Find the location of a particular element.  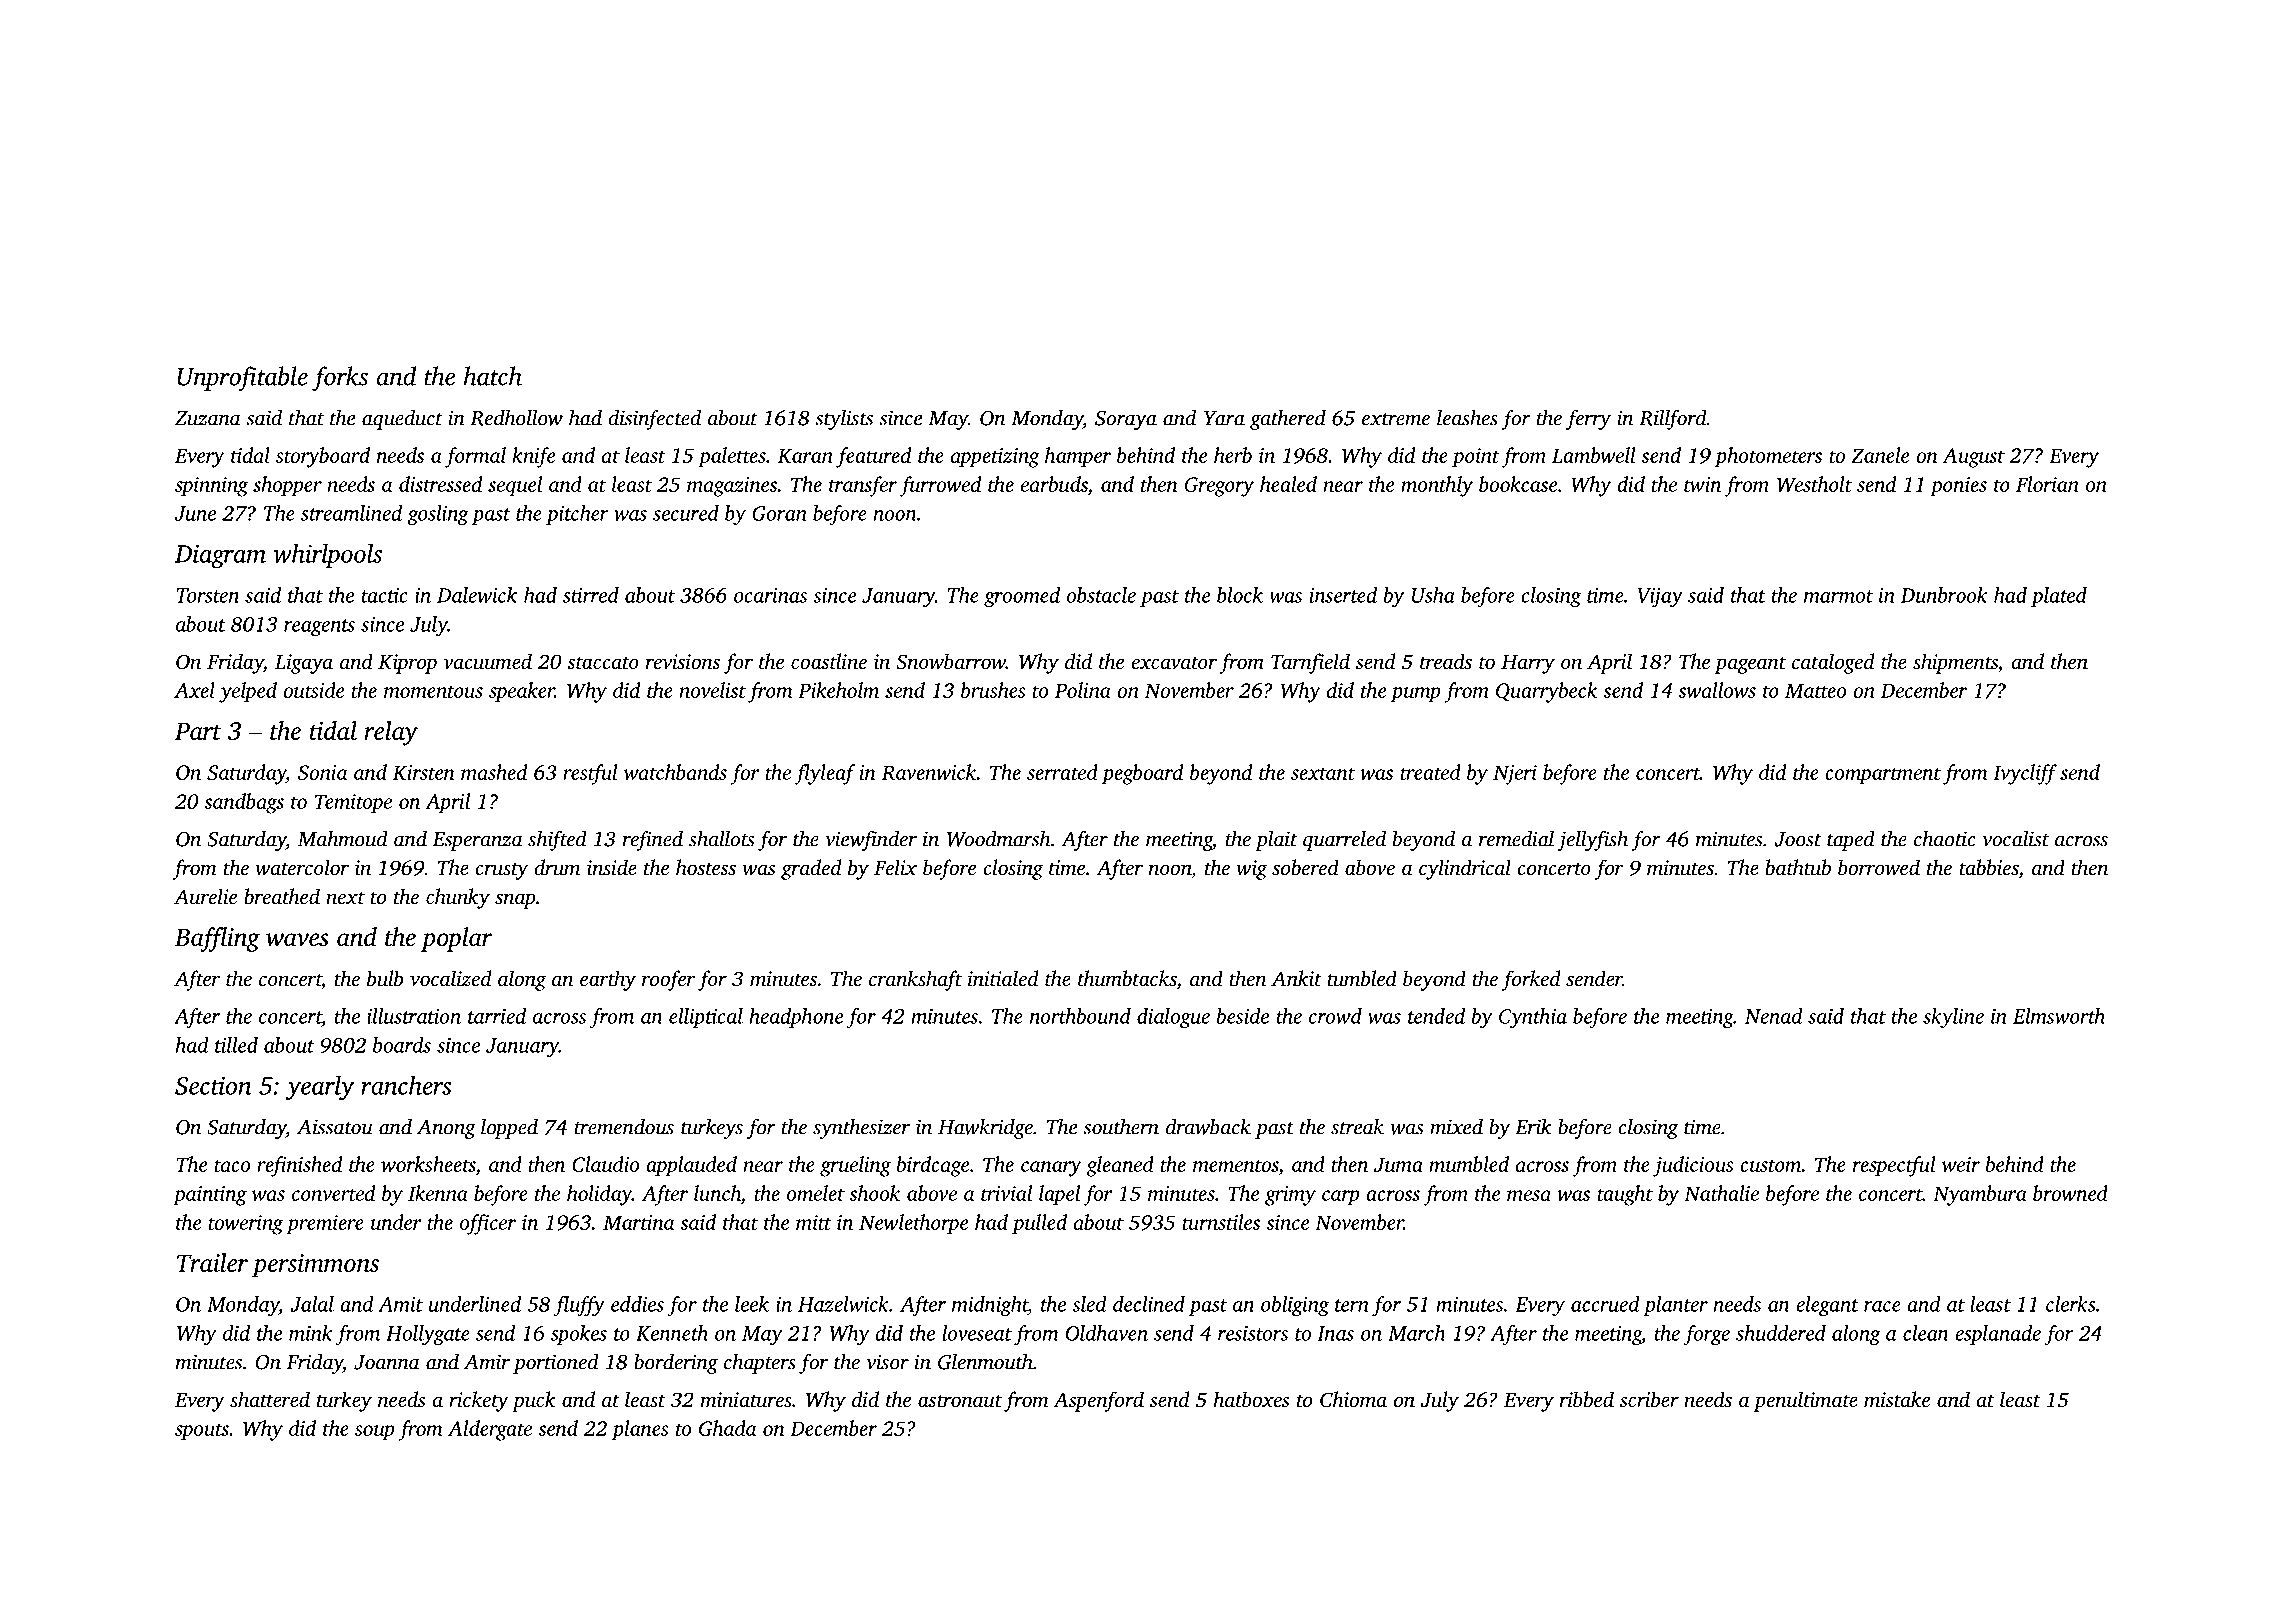

restful is located at coordinates (590, 774).
